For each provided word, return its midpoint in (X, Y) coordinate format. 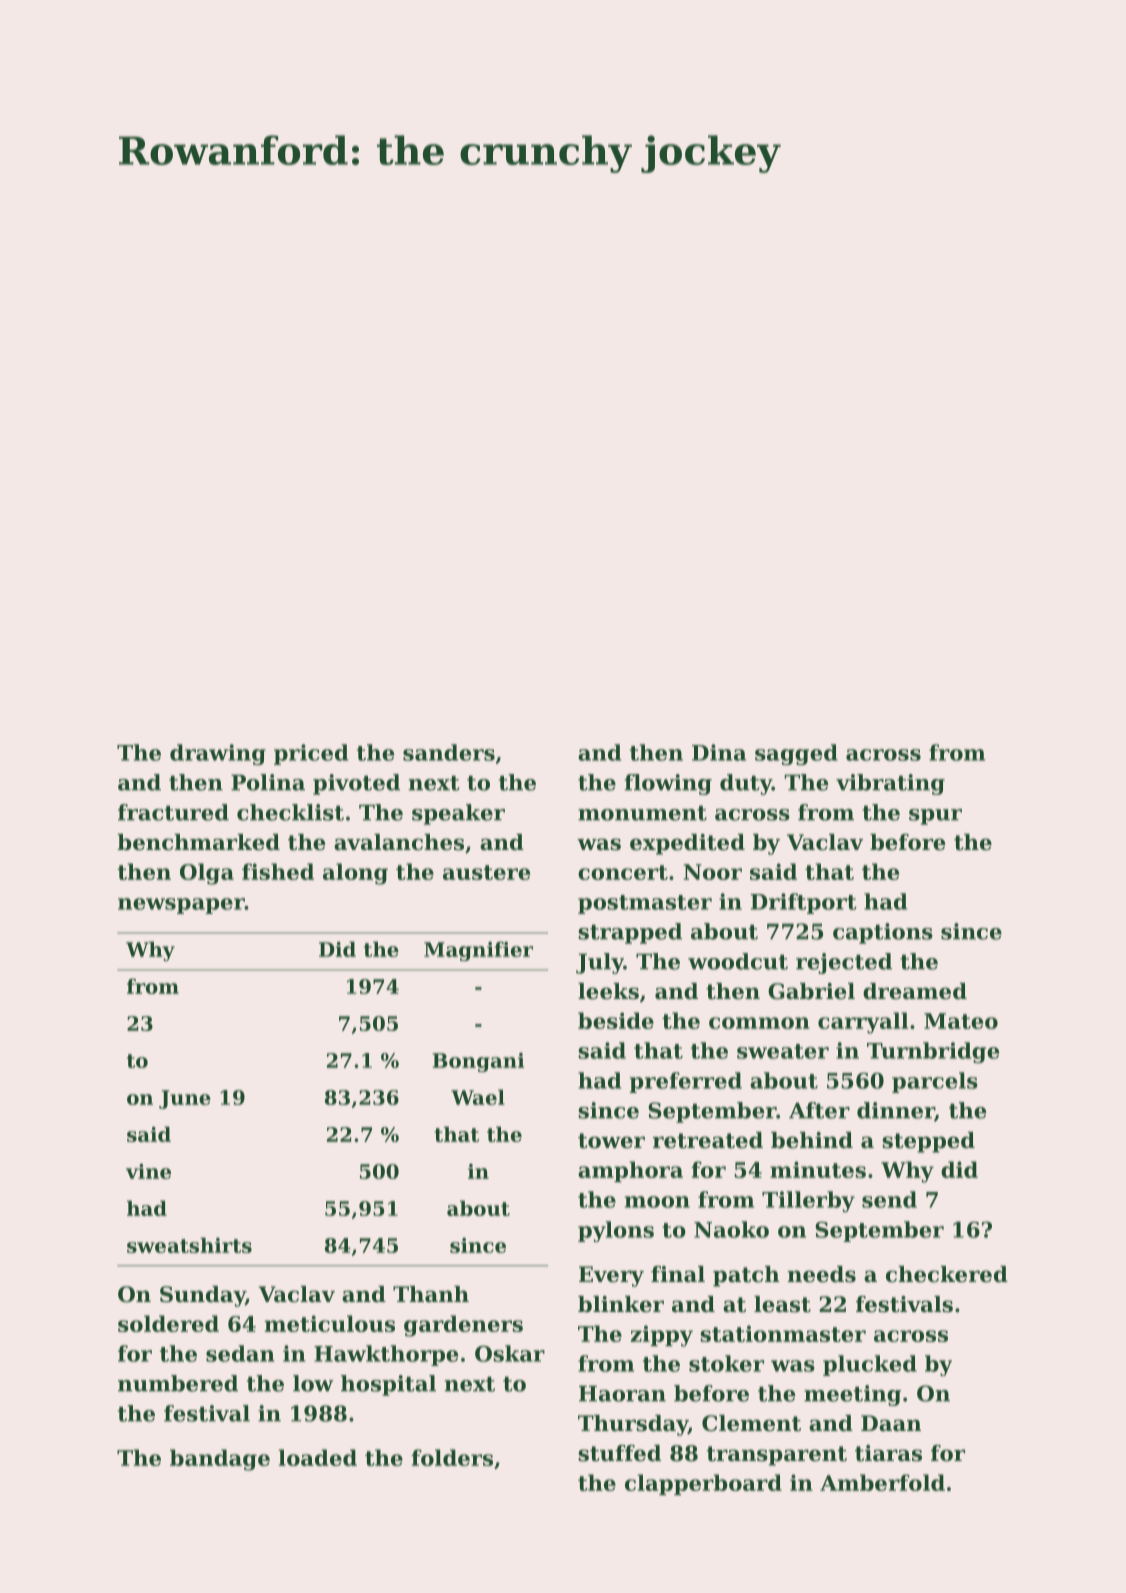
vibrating (890, 784)
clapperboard (703, 1484)
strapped (630, 933)
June (185, 1099)
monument (642, 813)
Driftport (803, 903)
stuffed (619, 1453)
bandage (220, 1460)
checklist (290, 812)
